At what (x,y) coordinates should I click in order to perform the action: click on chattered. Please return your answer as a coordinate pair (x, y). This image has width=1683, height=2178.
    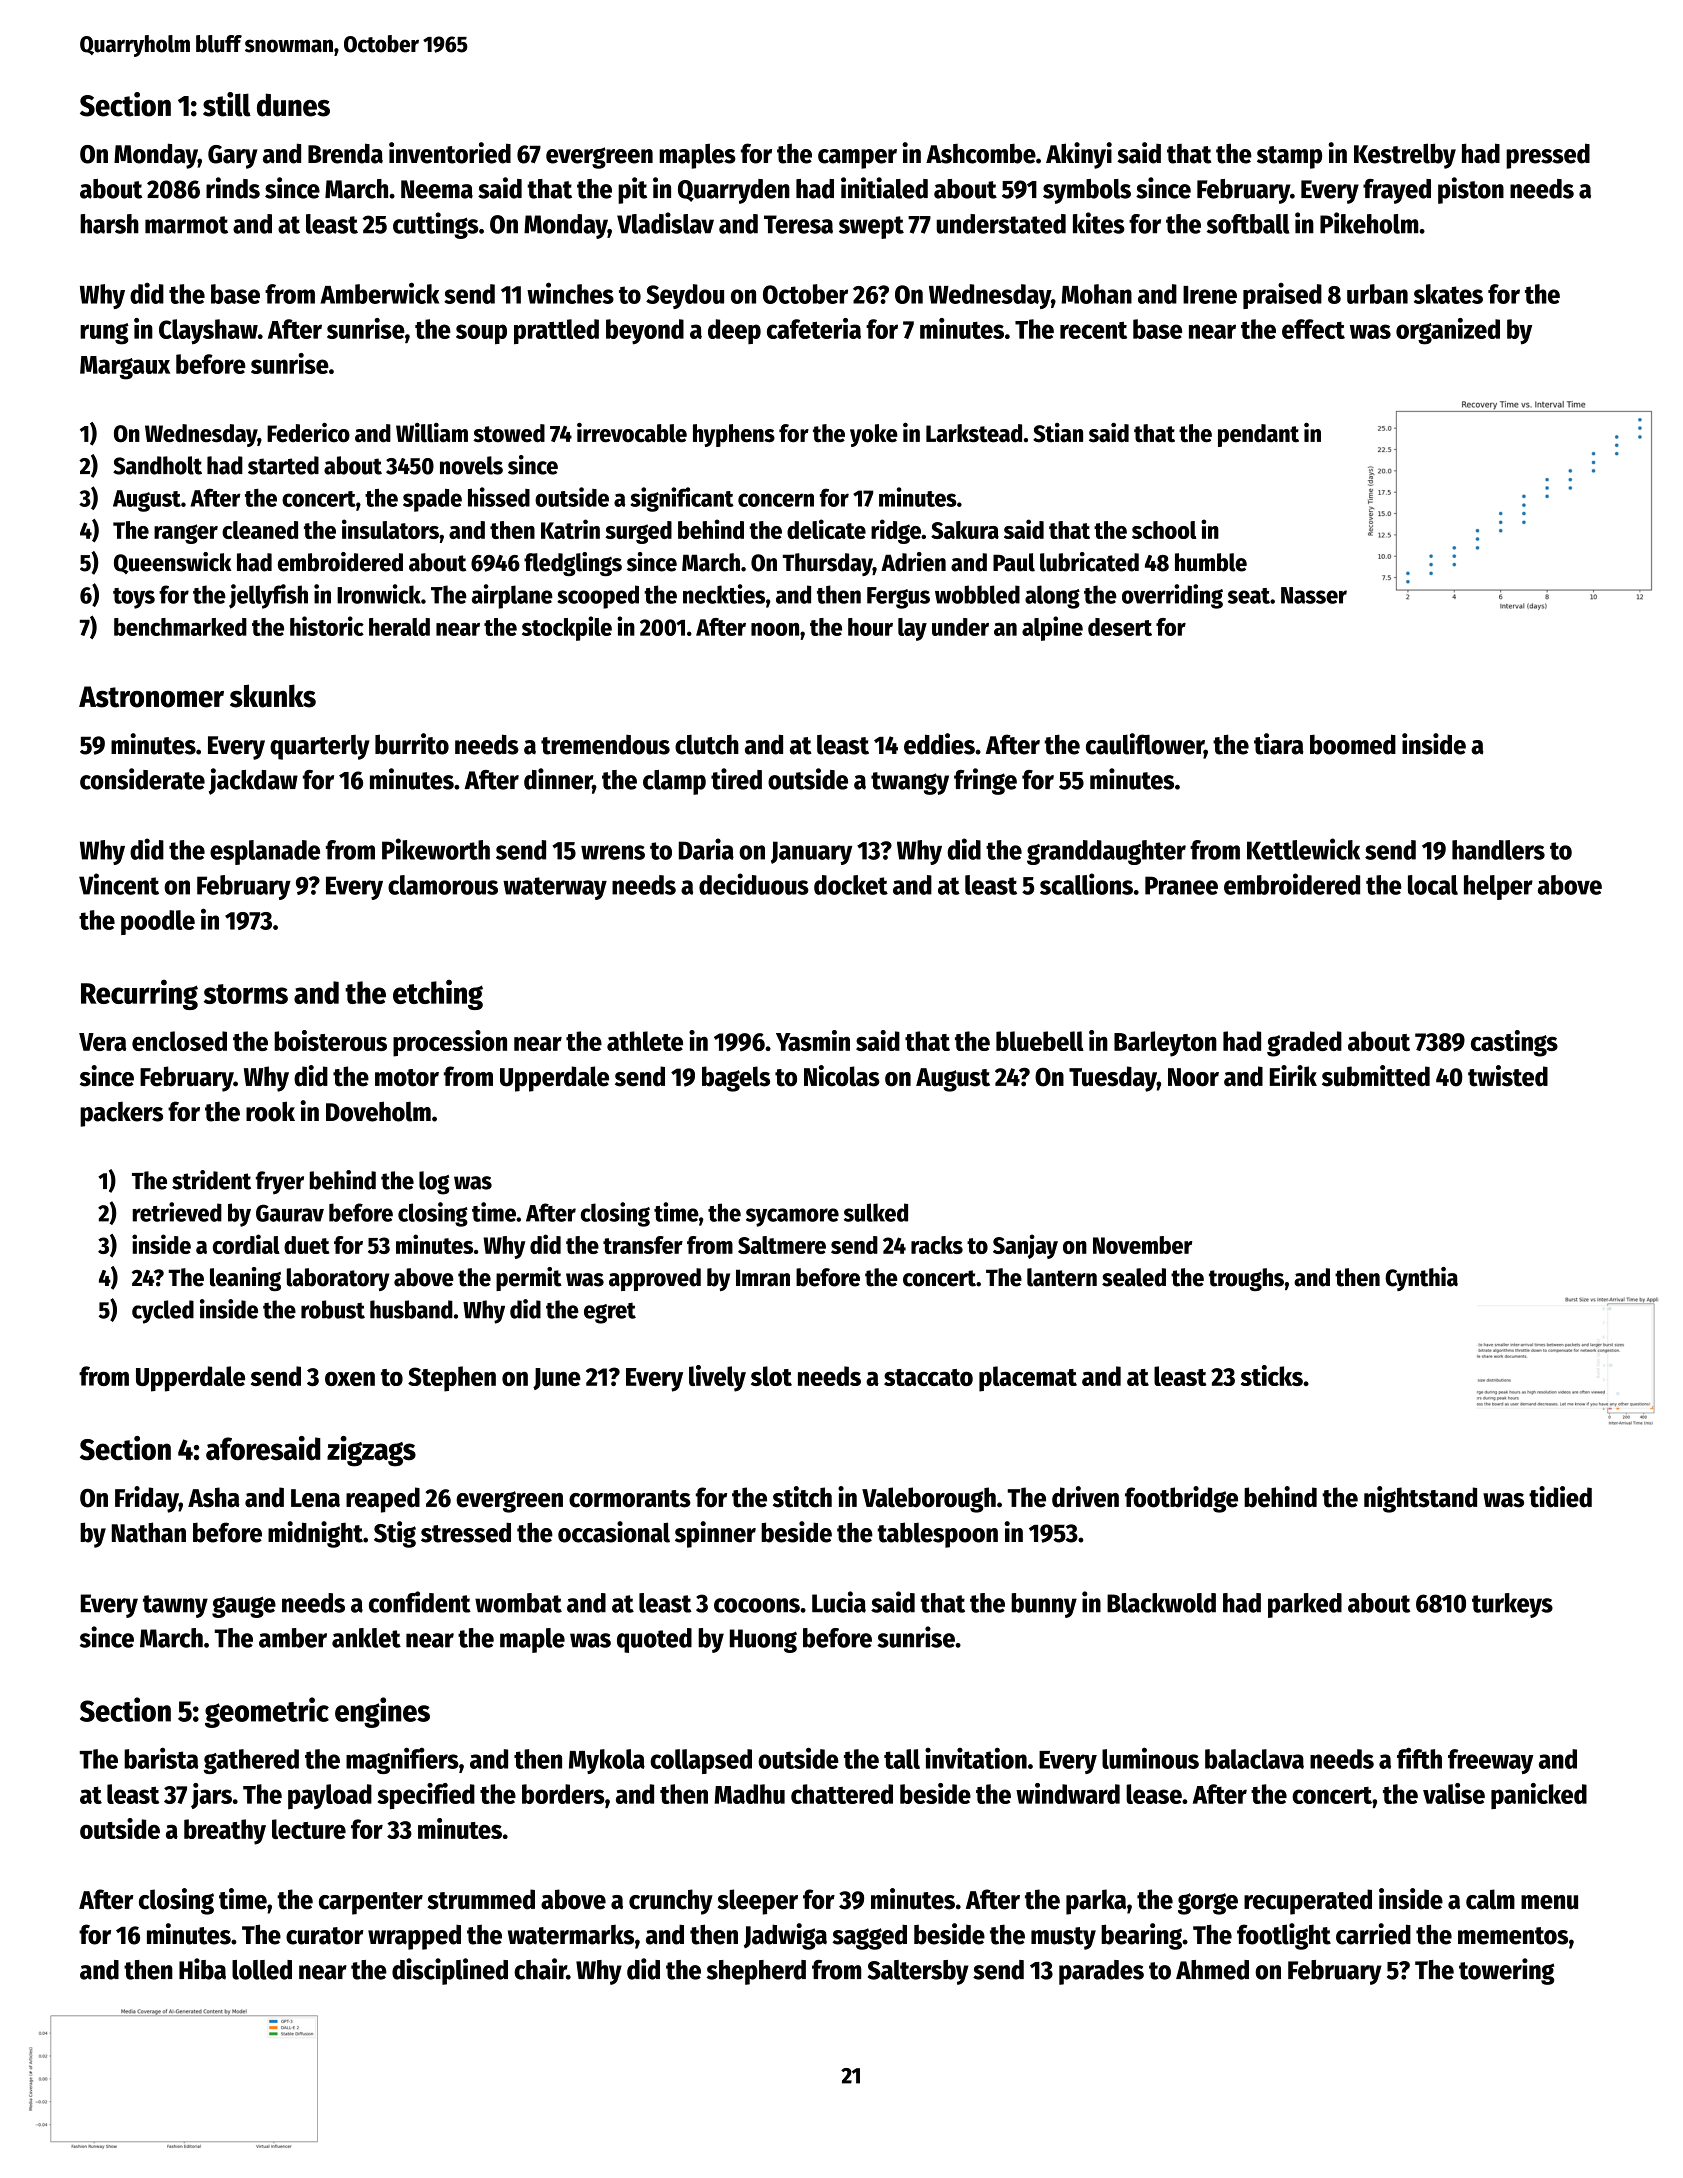
    Looking at the image, I should click on (842, 1794).
